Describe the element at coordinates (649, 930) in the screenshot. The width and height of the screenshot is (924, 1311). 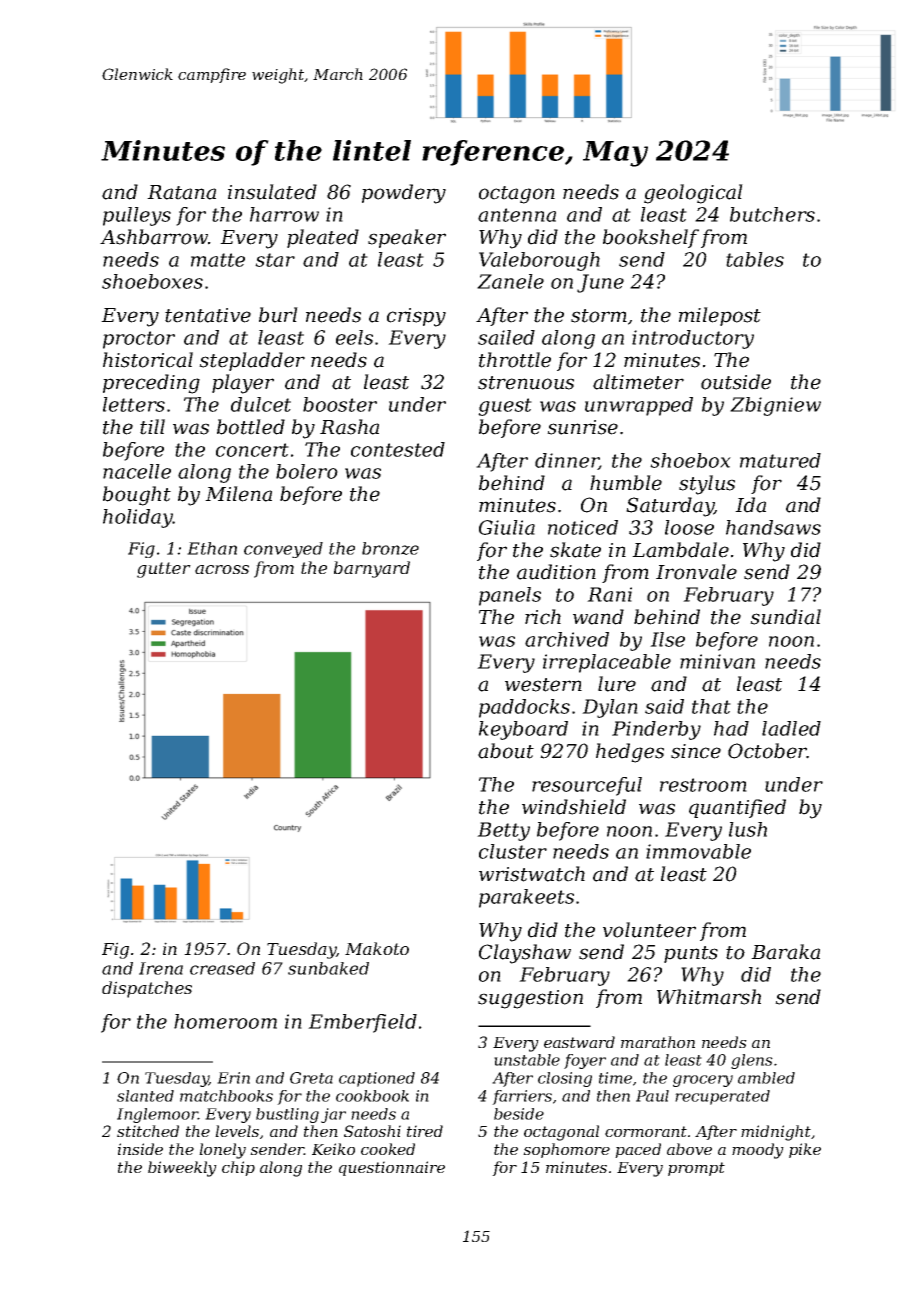
I see `volunteer` at that location.
